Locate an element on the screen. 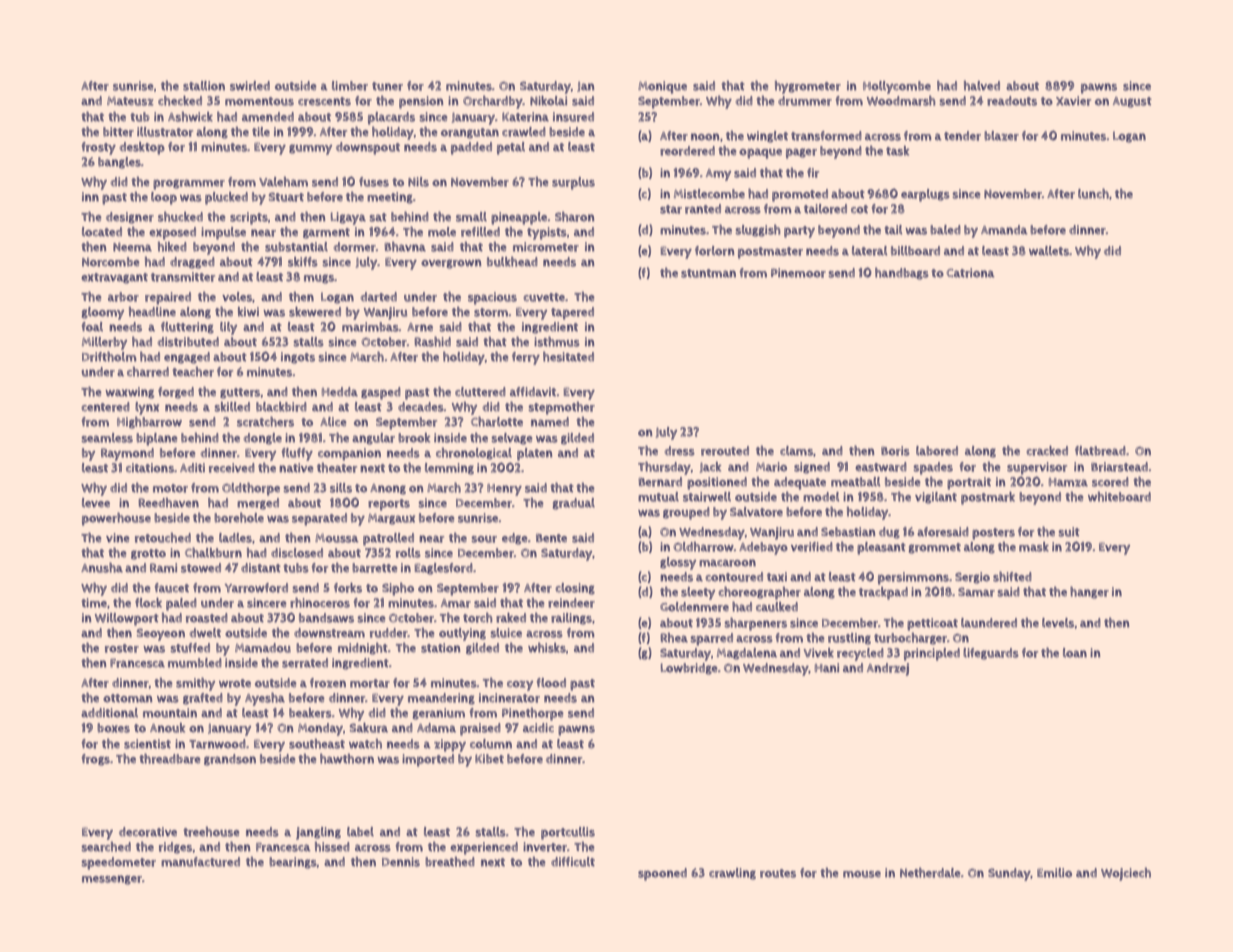 This screenshot has height=952, width=1233. Netherdale is located at coordinates (930, 873).
